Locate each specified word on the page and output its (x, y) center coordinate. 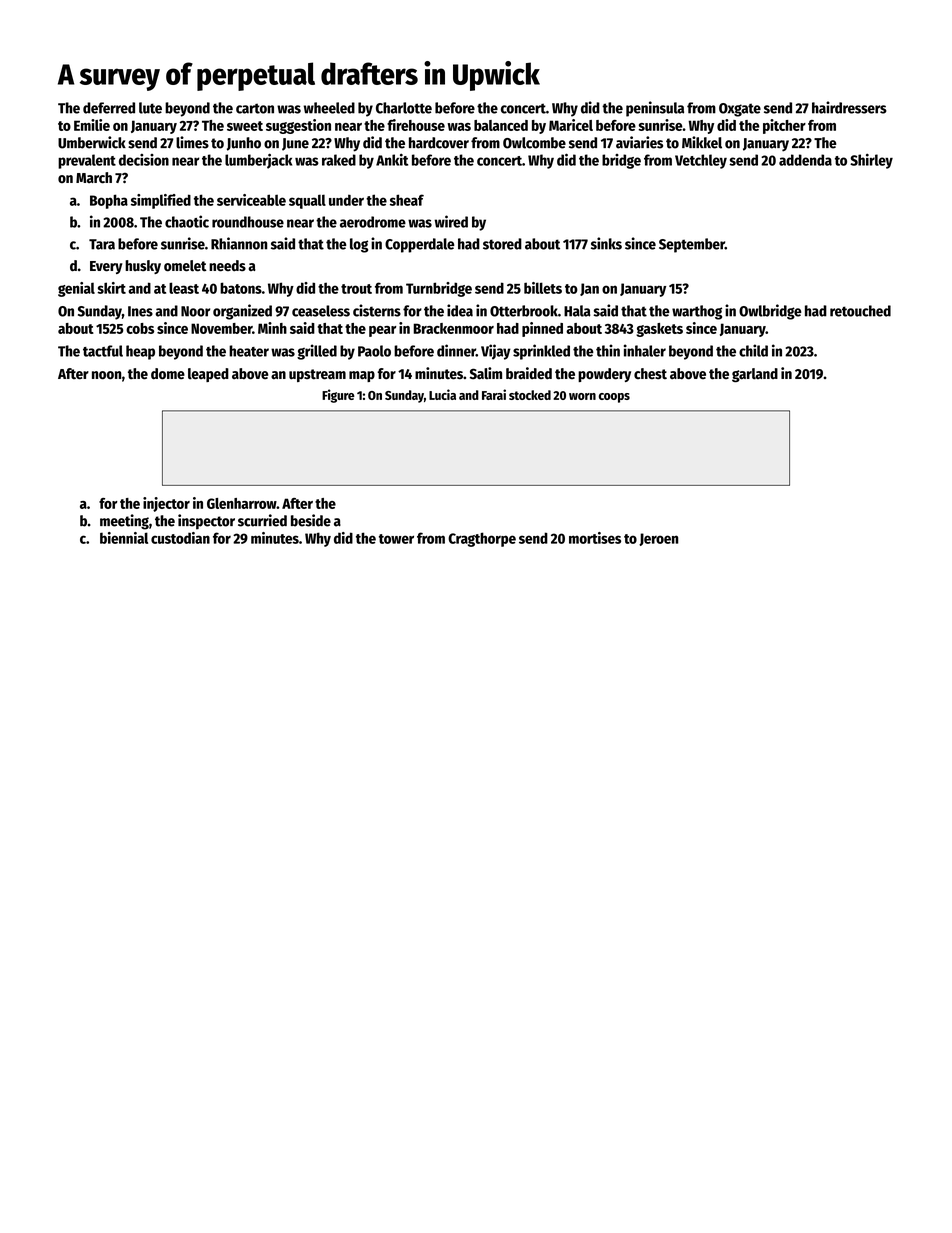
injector (166, 504)
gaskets (659, 330)
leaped (208, 375)
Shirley (871, 161)
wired (451, 221)
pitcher (784, 126)
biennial (124, 538)
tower (396, 539)
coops (614, 398)
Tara (102, 244)
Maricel (571, 125)
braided (529, 373)
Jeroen (659, 539)
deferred (109, 108)
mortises (595, 538)
